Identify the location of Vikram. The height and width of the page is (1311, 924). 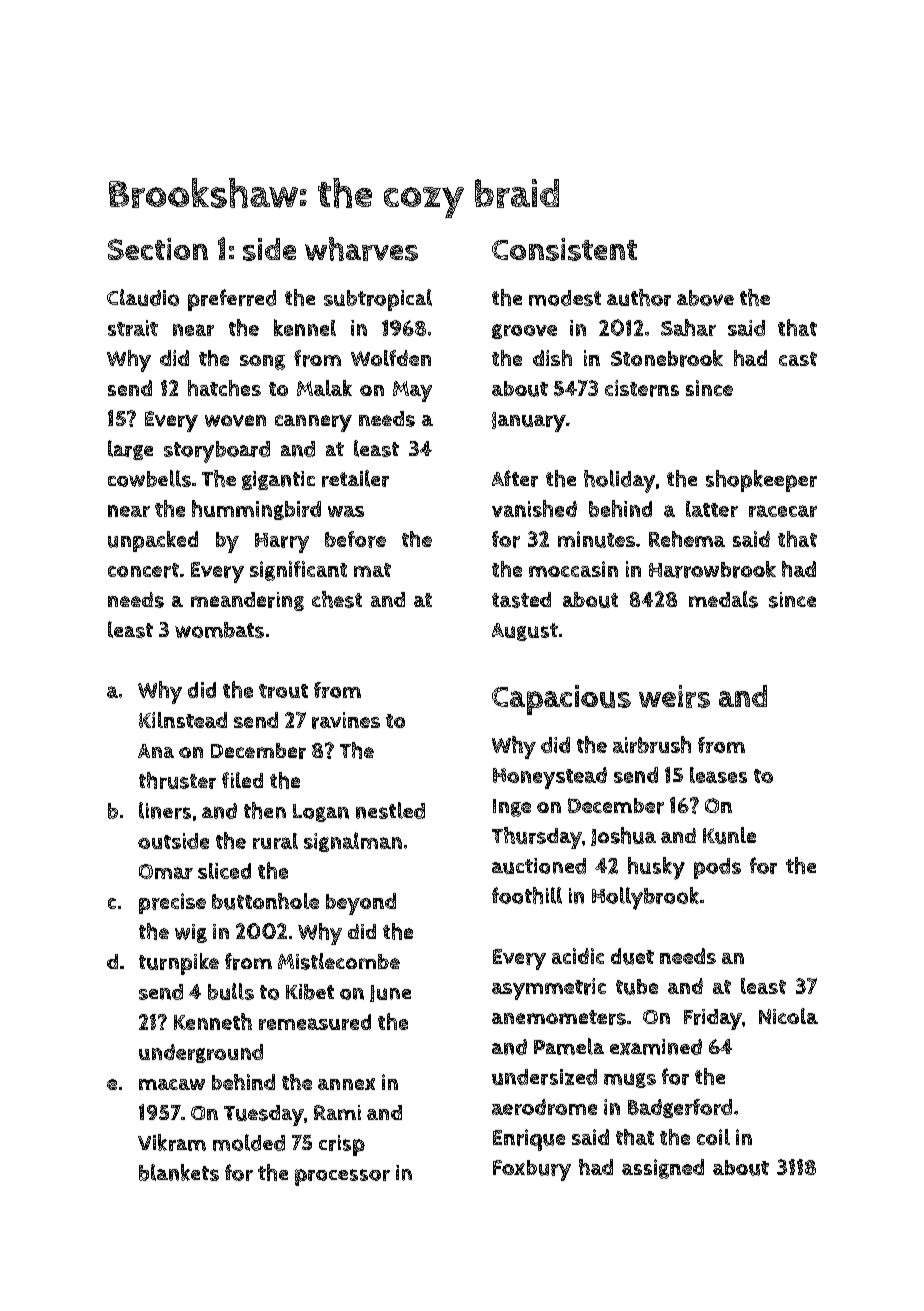
(172, 1142).
